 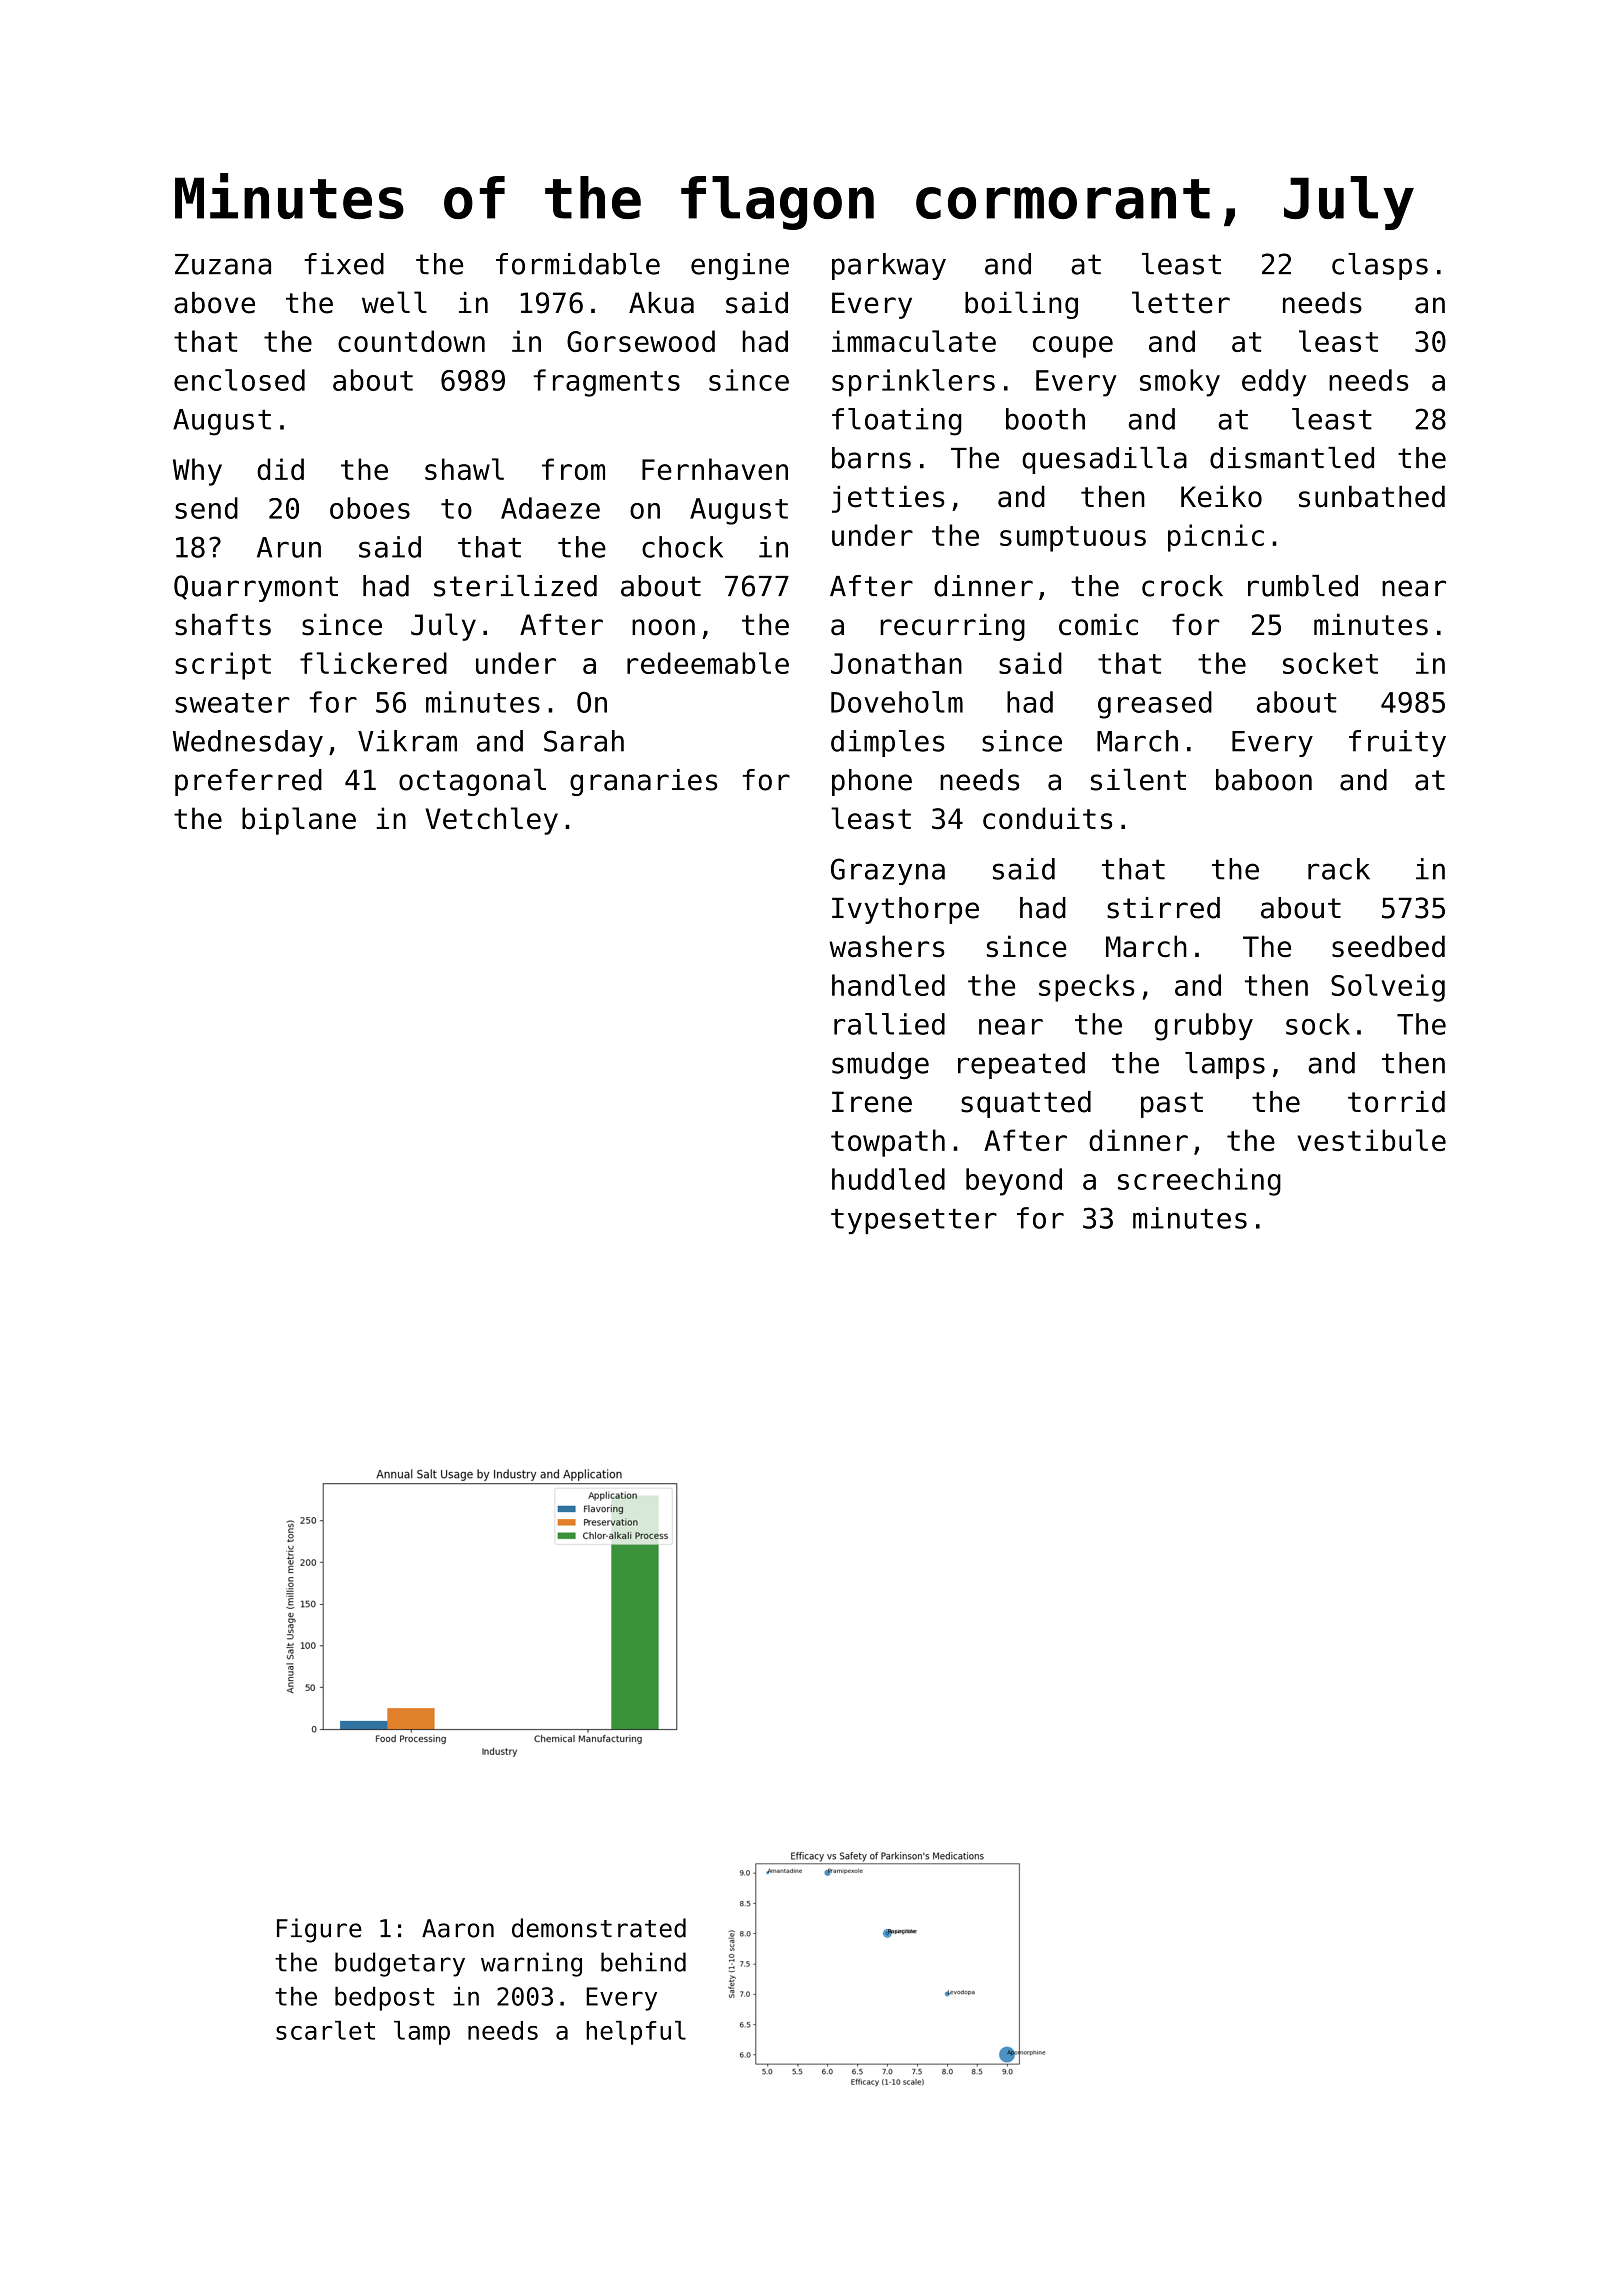 What do you see at coordinates (491, 821) in the document?
I see `Vetchley` at bounding box center [491, 821].
